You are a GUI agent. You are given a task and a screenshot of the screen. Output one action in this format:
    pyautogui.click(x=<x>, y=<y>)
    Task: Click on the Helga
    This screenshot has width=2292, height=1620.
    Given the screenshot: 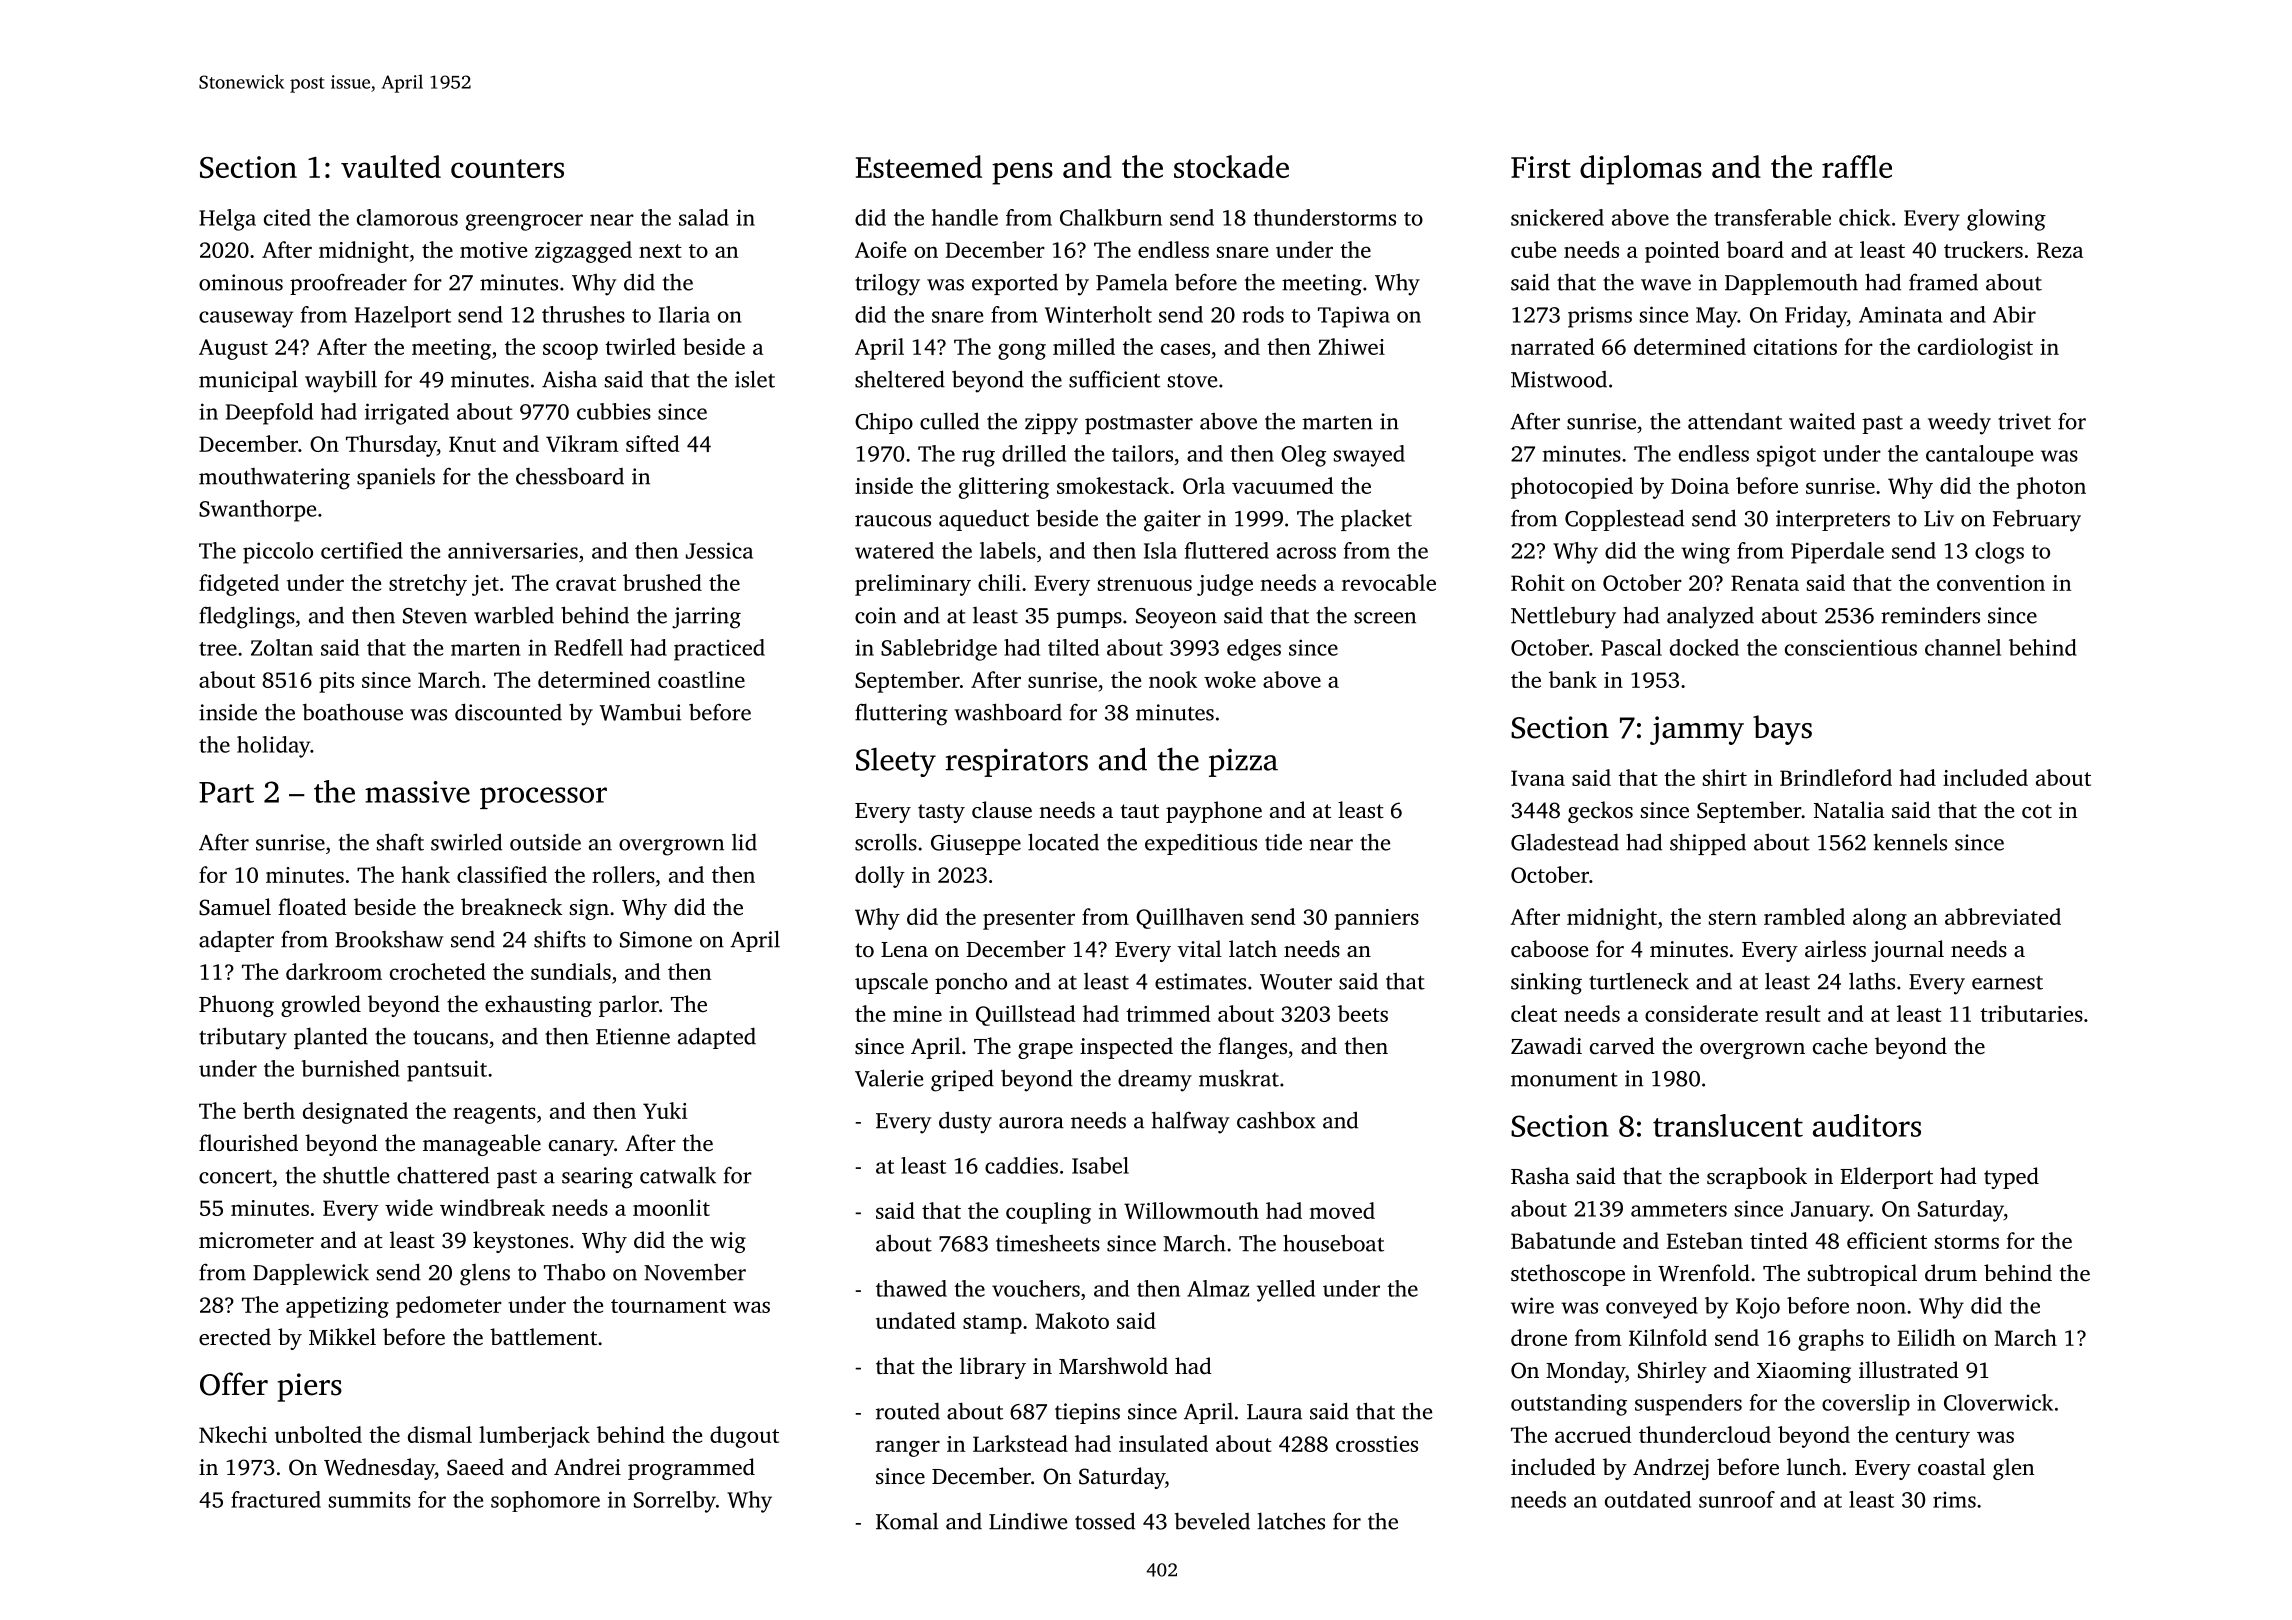 What is the action you would take?
    pyautogui.click(x=227, y=220)
